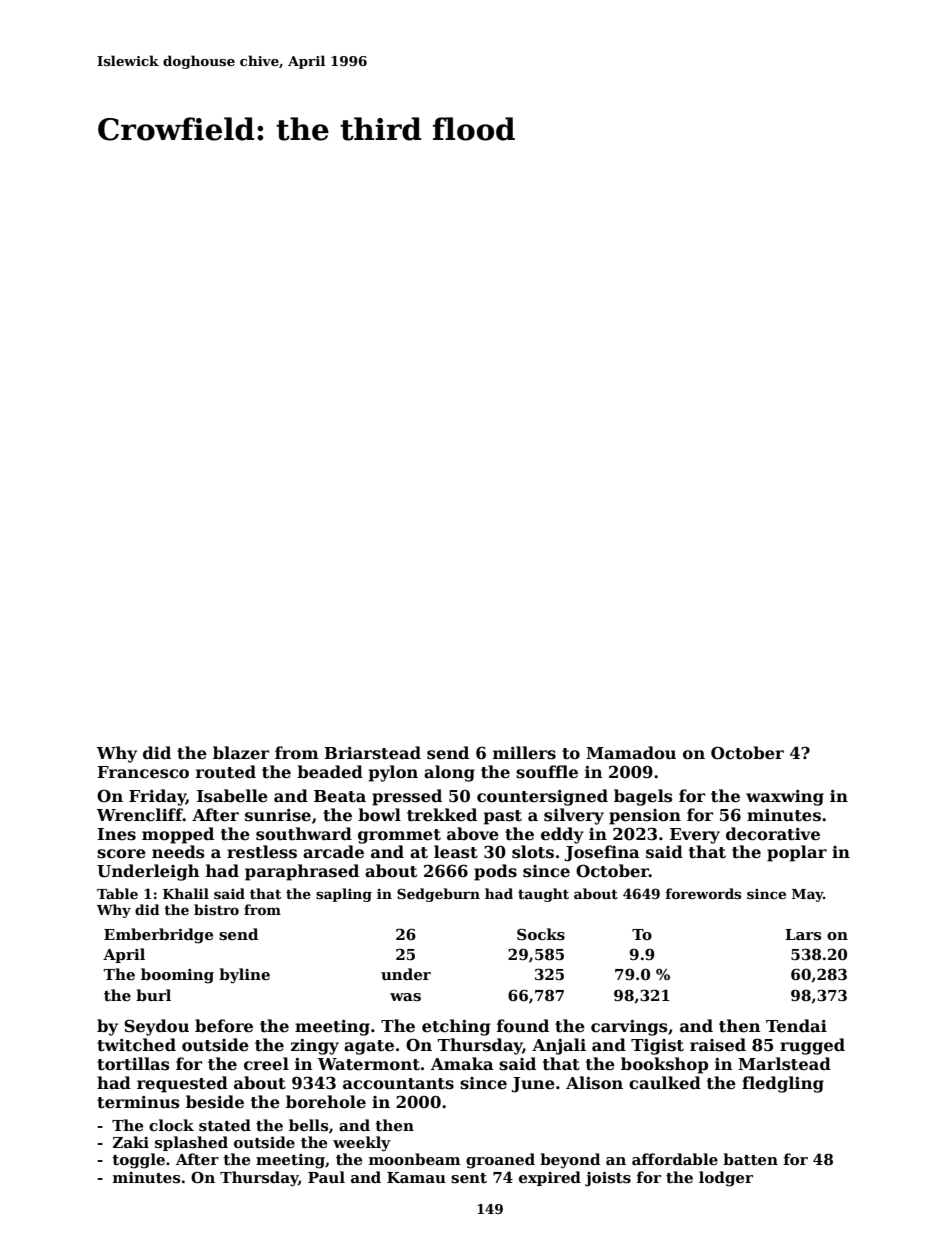 This image has width=952, height=1233. What do you see at coordinates (393, 773) in the image?
I see `pylon` at bounding box center [393, 773].
